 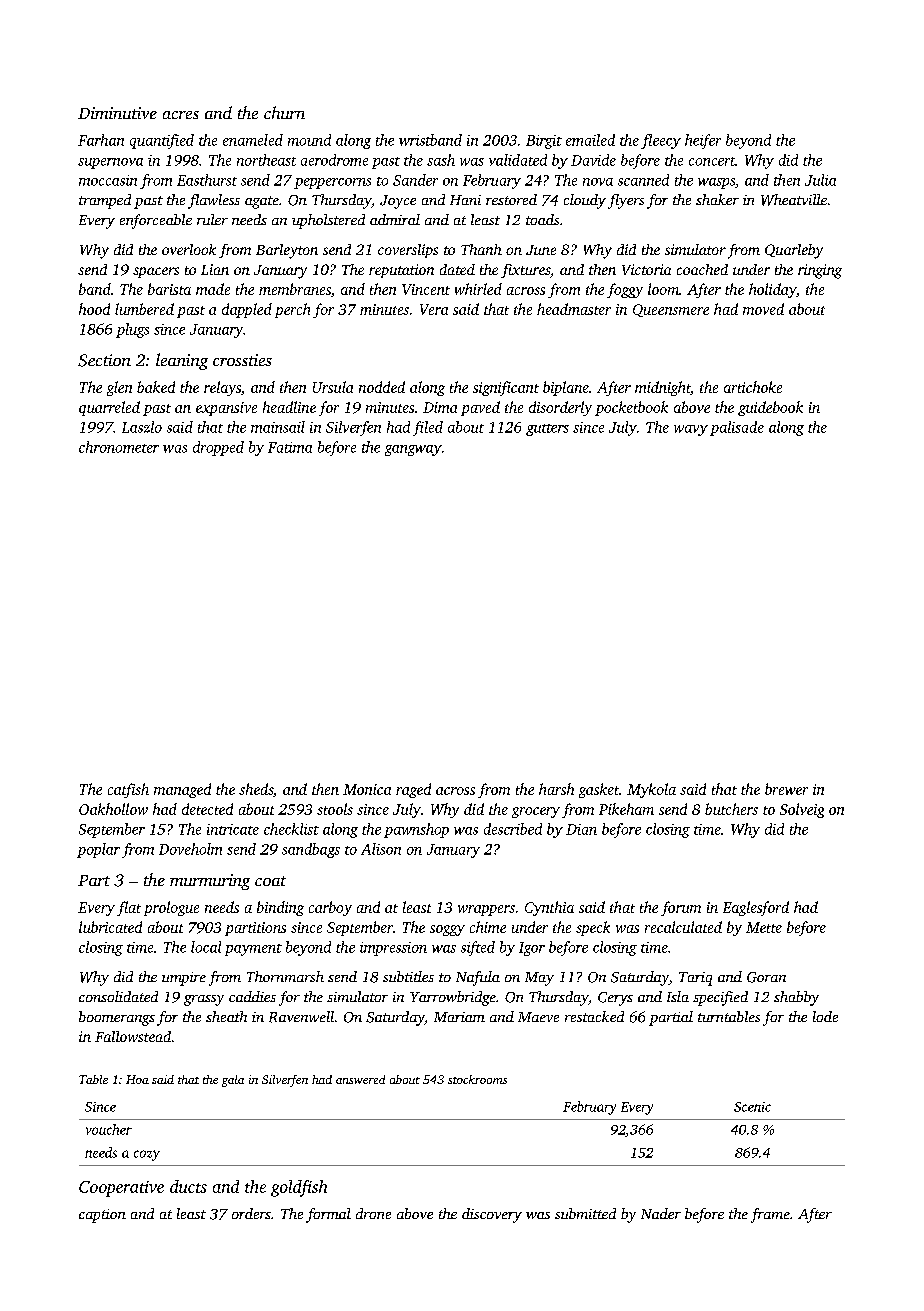 What do you see at coordinates (206, 947) in the page?
I see `local` at bounding box center [206, 947].
